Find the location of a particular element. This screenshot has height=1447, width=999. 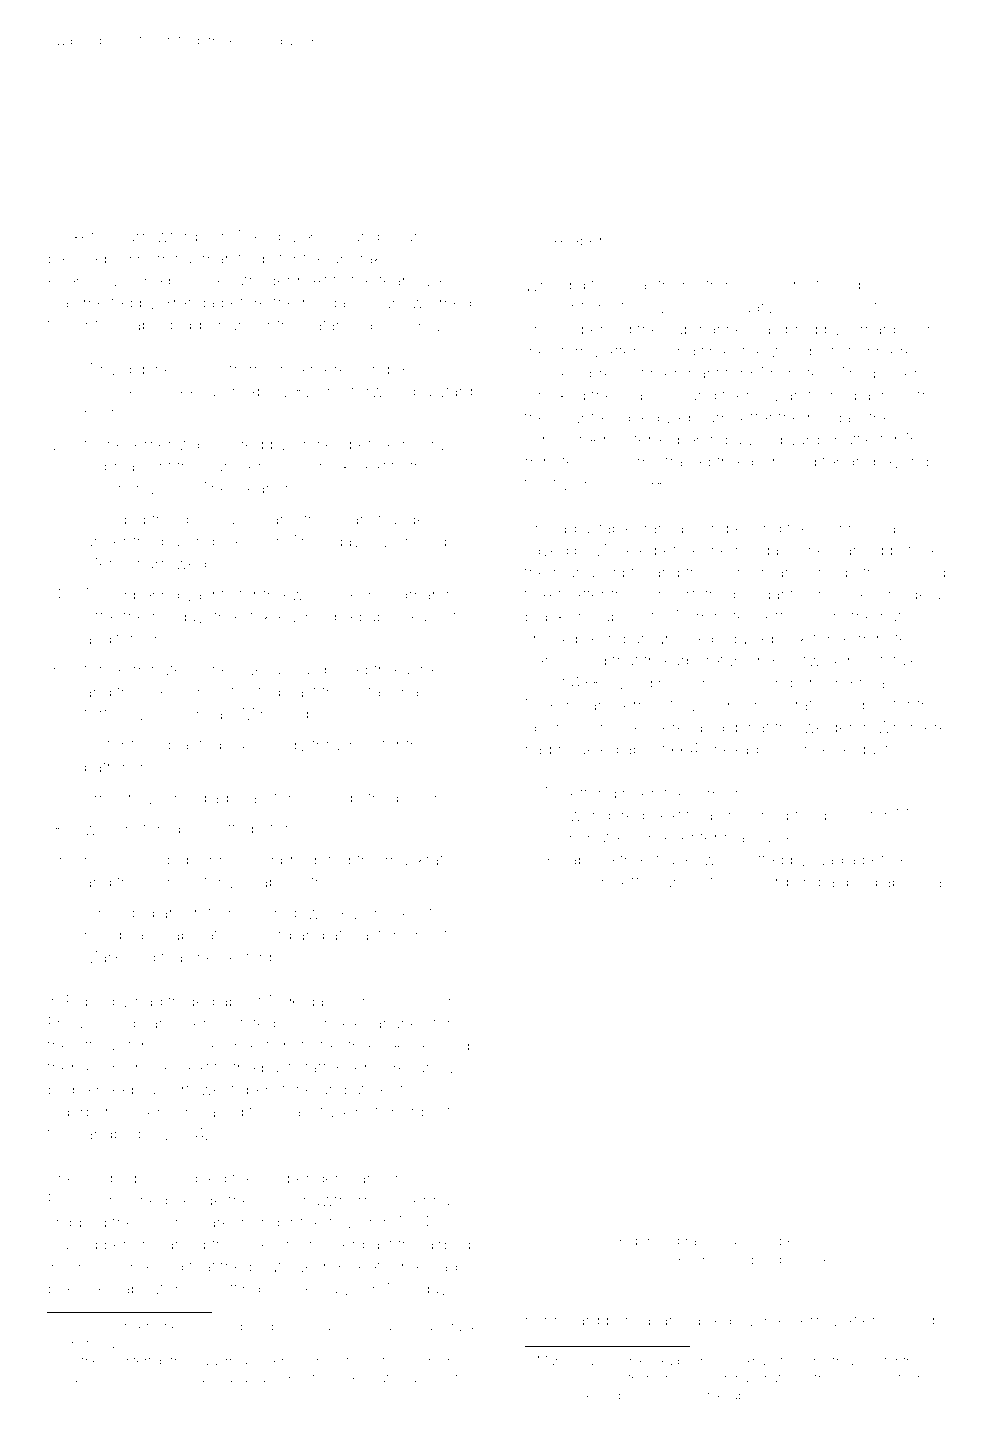

slanted is located at coordinates (870, 307).
